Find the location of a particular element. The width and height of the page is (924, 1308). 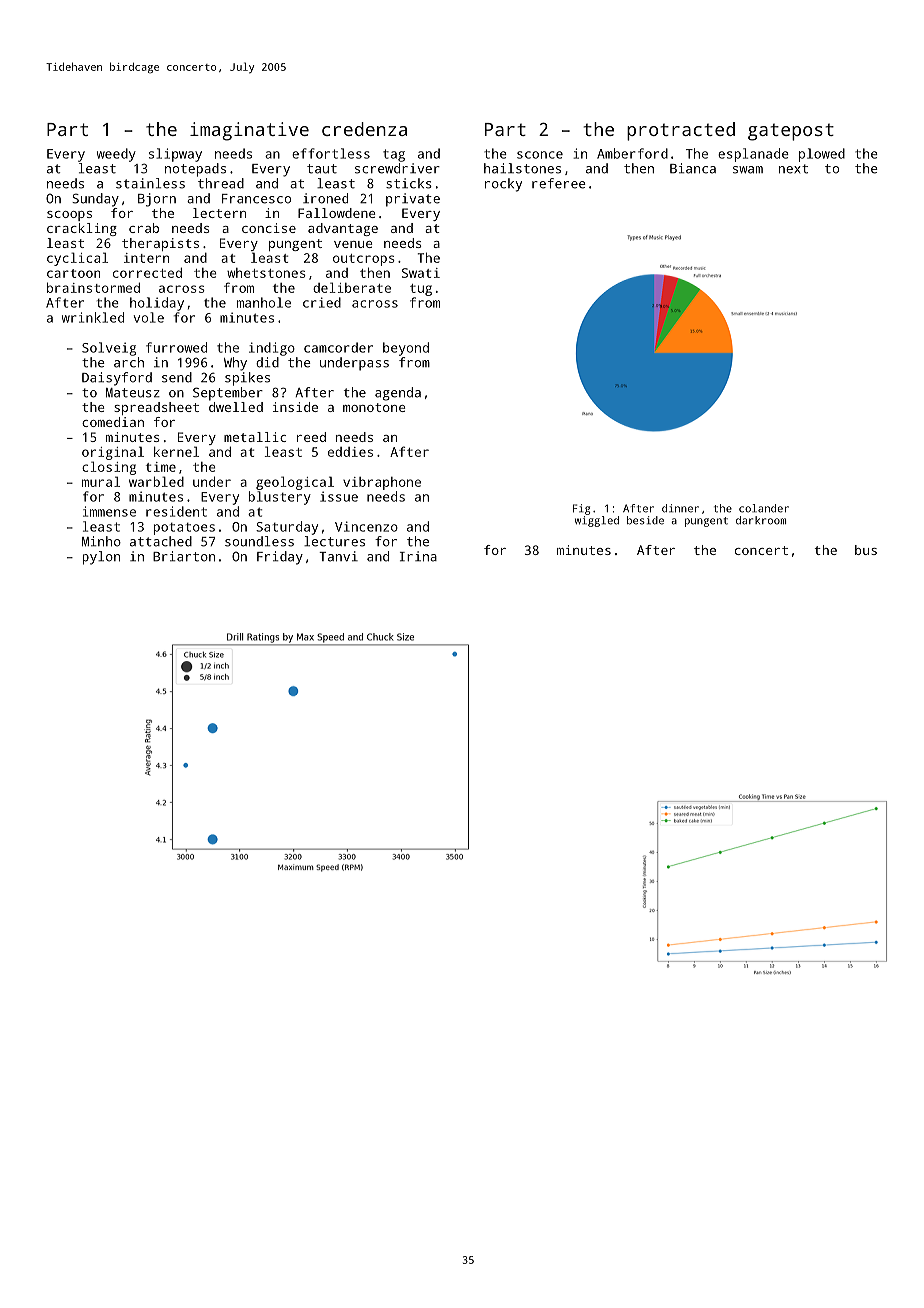

Irina is located at coordinates (418, 556).
